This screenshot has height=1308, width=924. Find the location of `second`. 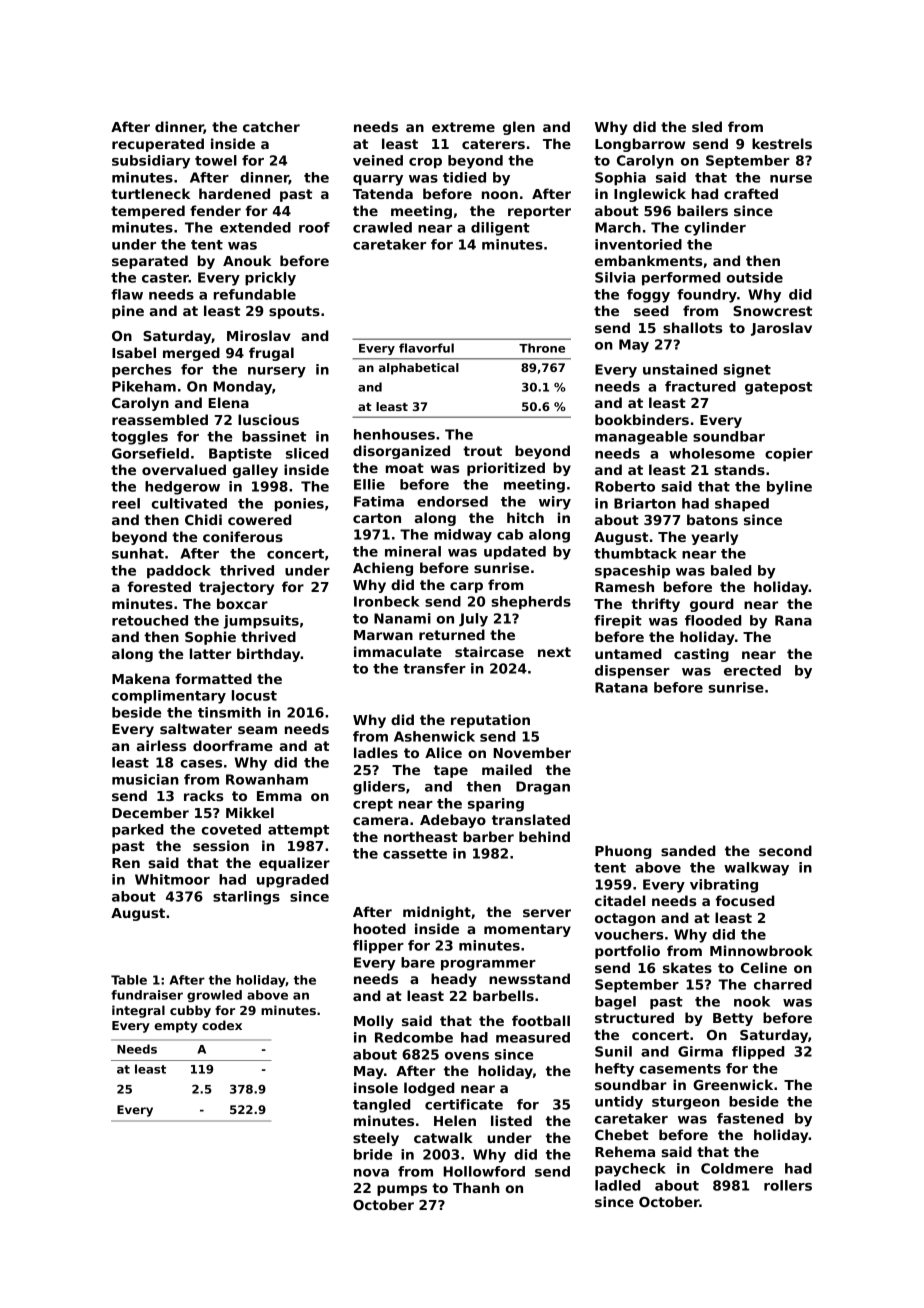

second is located at coordinates (785, 850).
